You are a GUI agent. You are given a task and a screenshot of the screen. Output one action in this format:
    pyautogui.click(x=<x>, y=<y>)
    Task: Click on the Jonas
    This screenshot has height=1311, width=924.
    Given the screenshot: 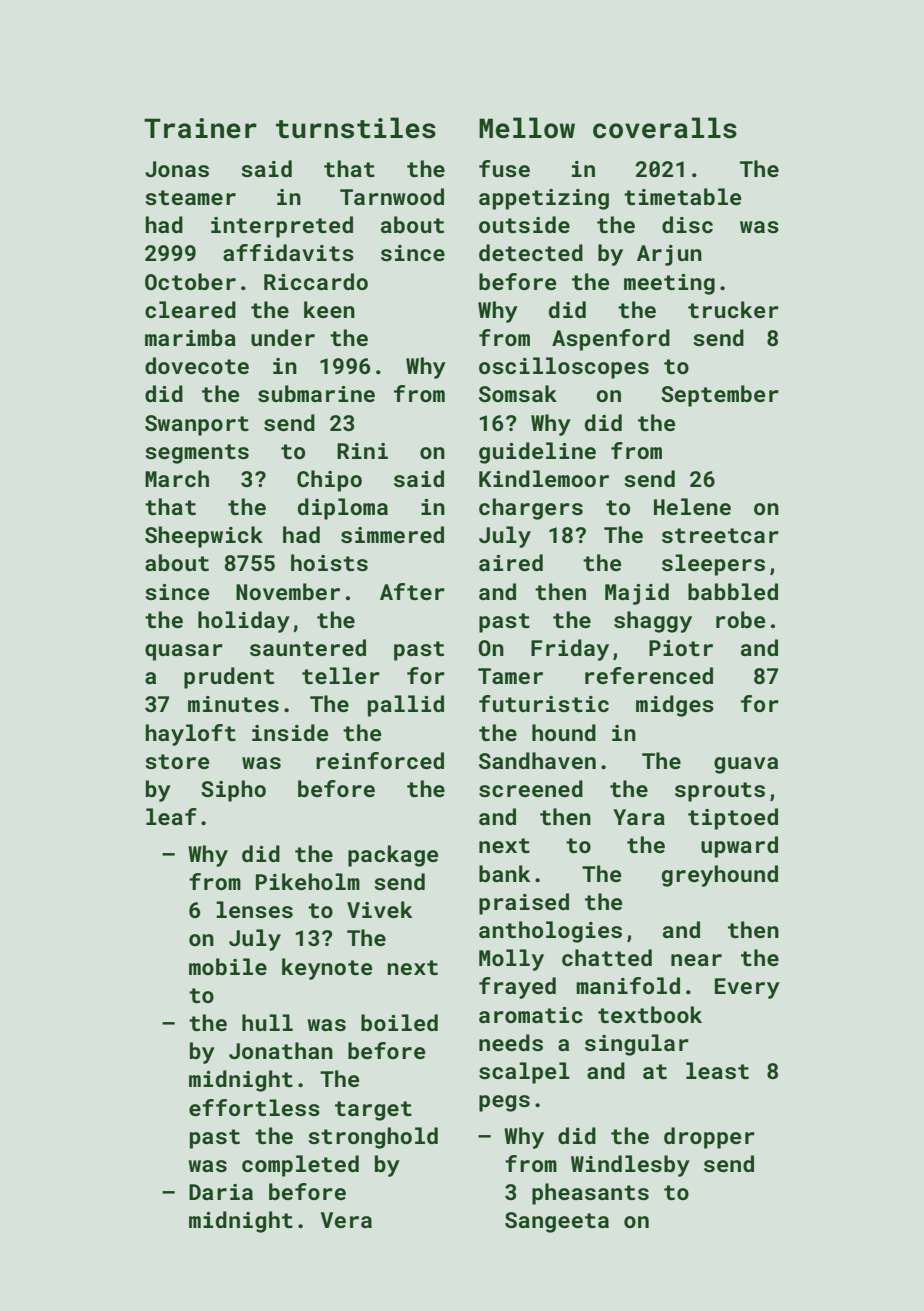 What is the action you would take?
    pyautogui.click(x=177, y=169)
